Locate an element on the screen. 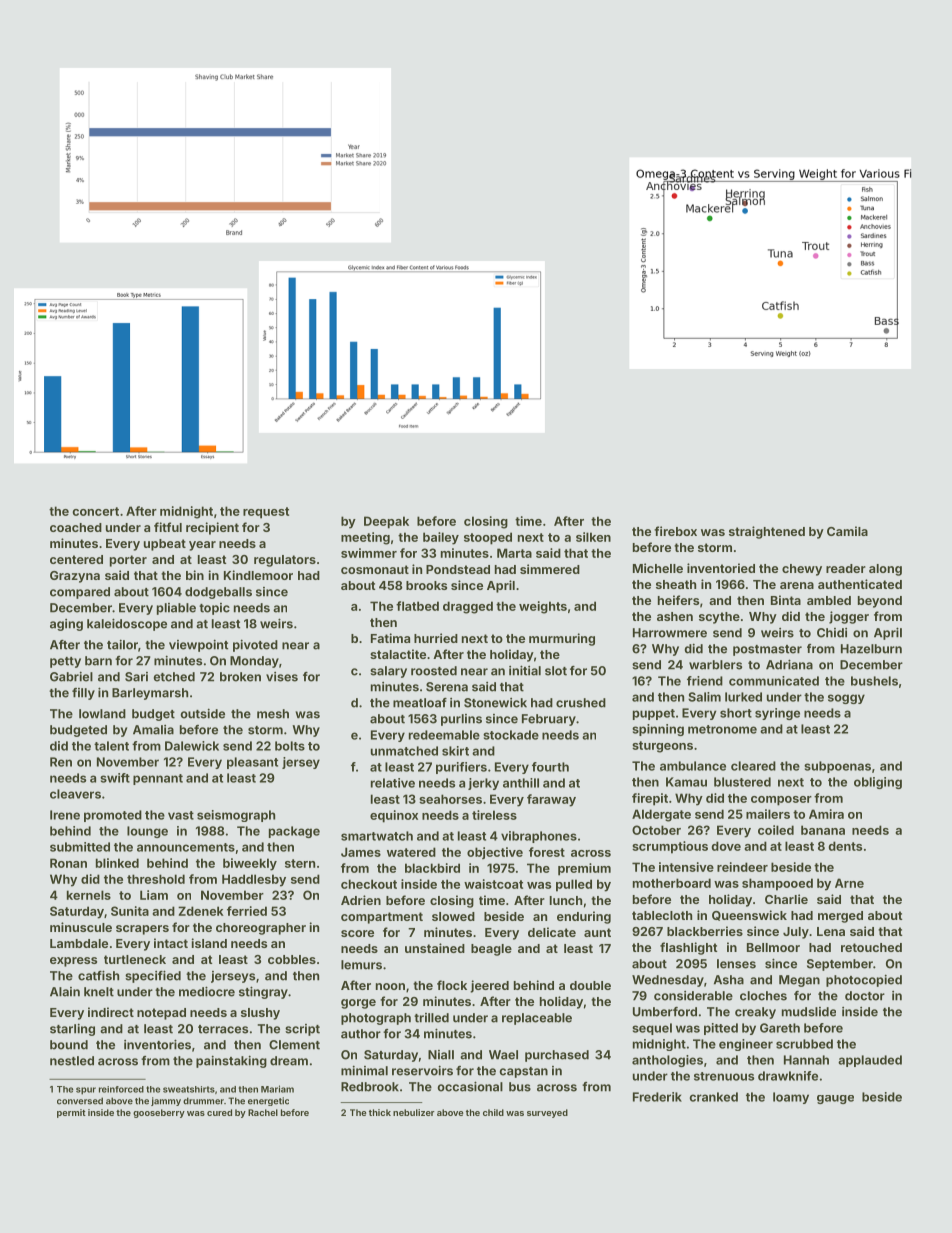 The height and width of the screenshot is (1233, 952). soggy is located at coordinates (846, 699).
